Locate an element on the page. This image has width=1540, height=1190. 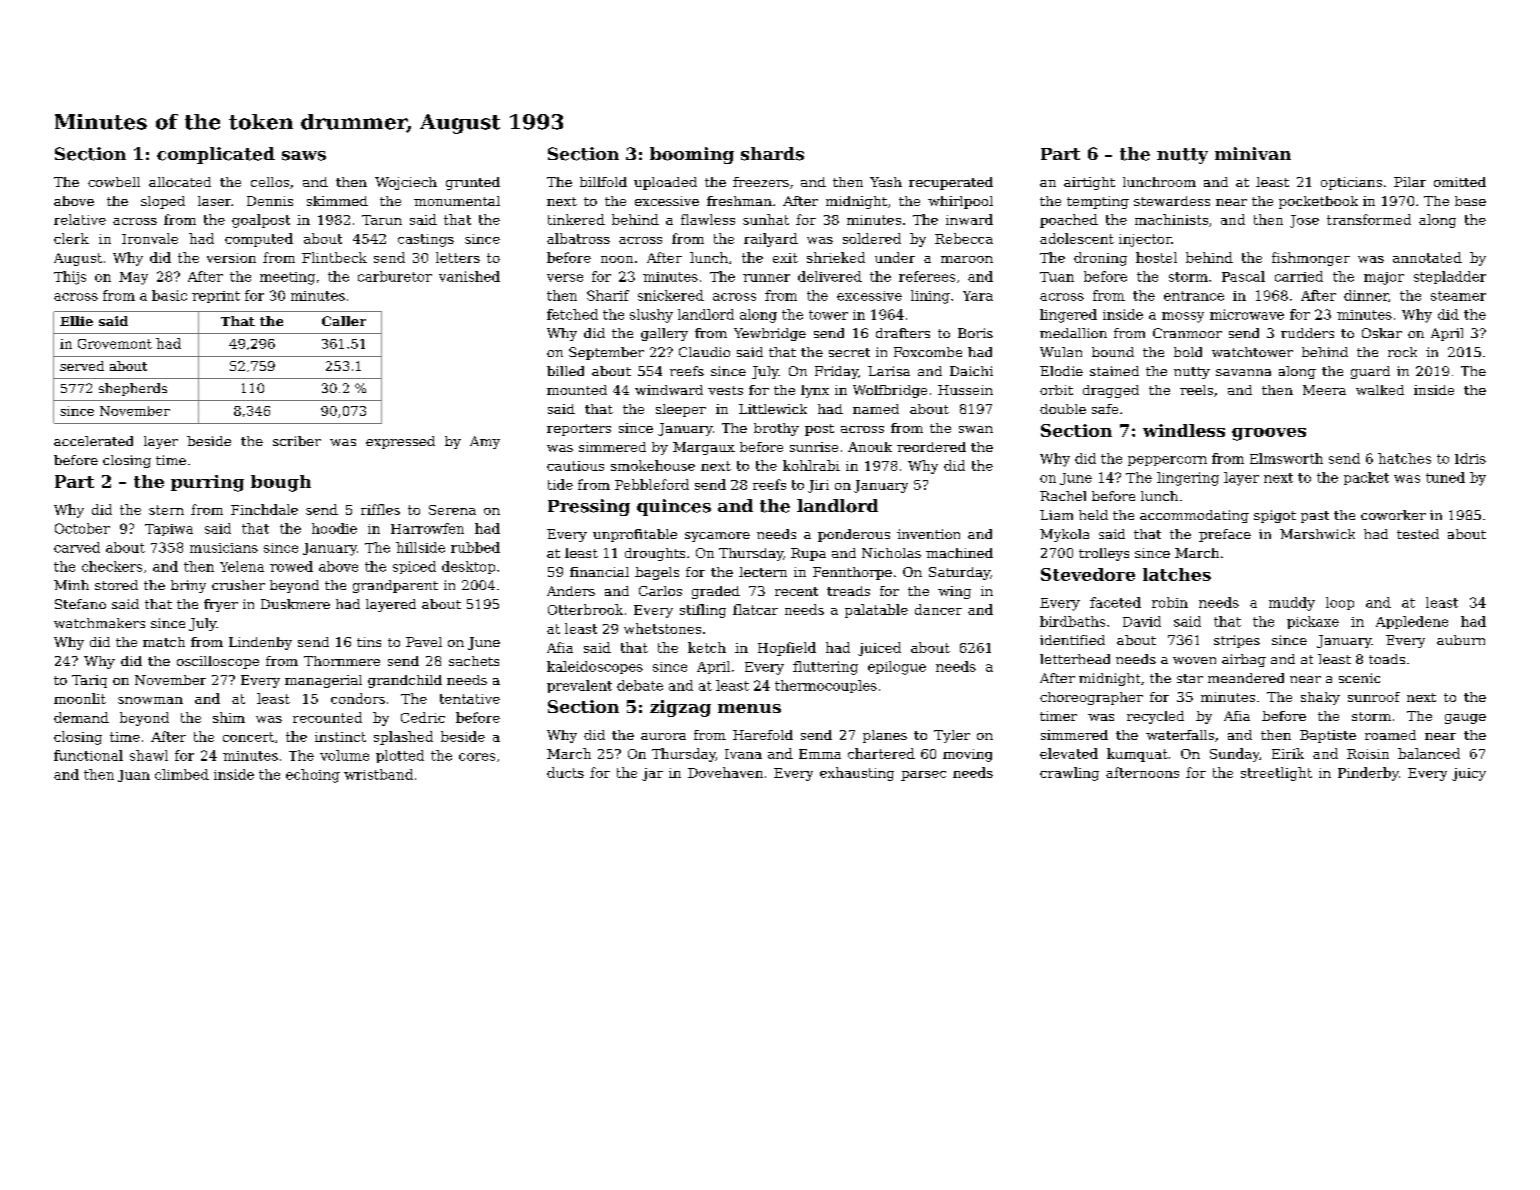
accelerated is located at coordinates (93, 441).
